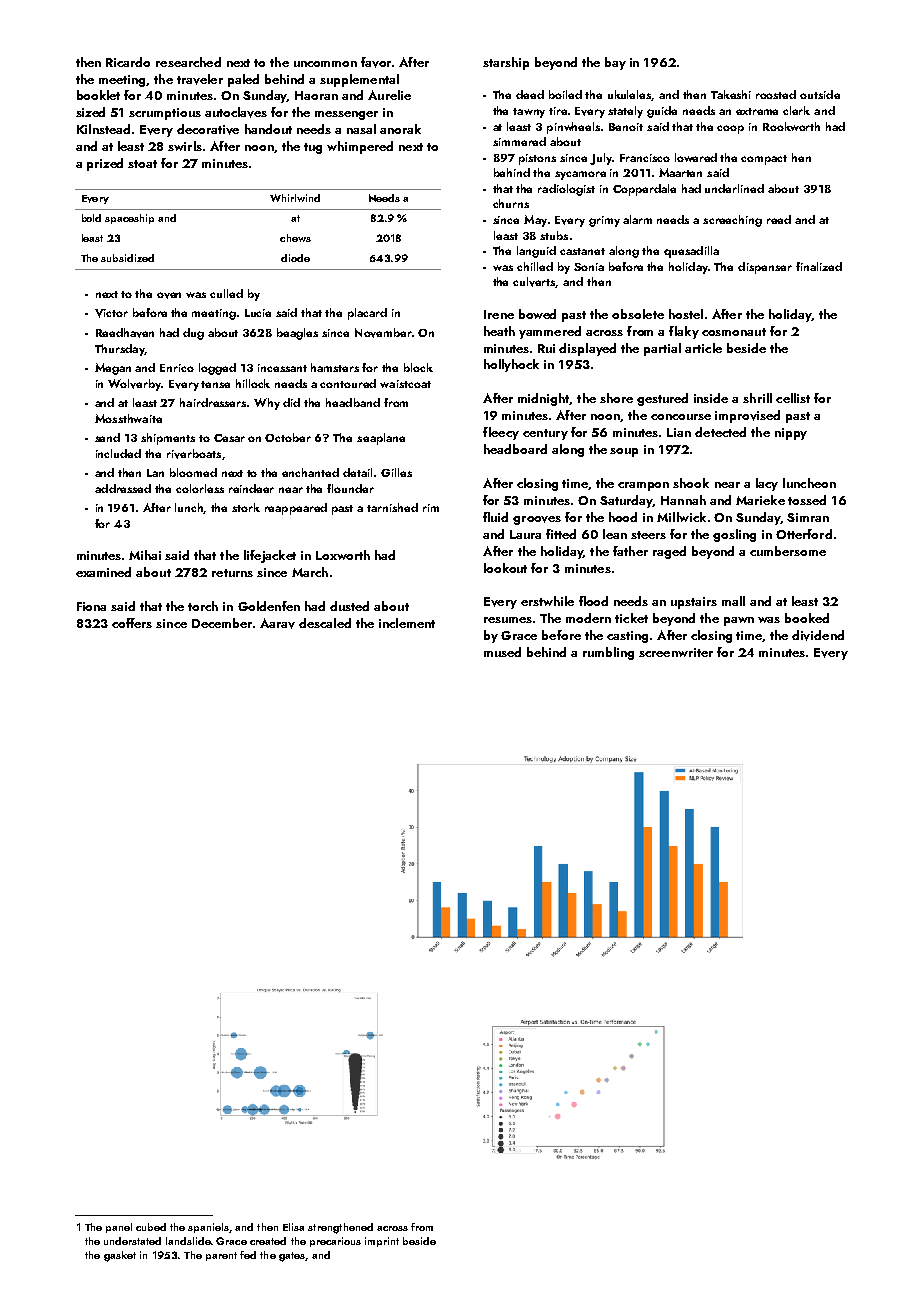 This document has height=1308, width=924. I want to click on fed, so click(248, 1255).
